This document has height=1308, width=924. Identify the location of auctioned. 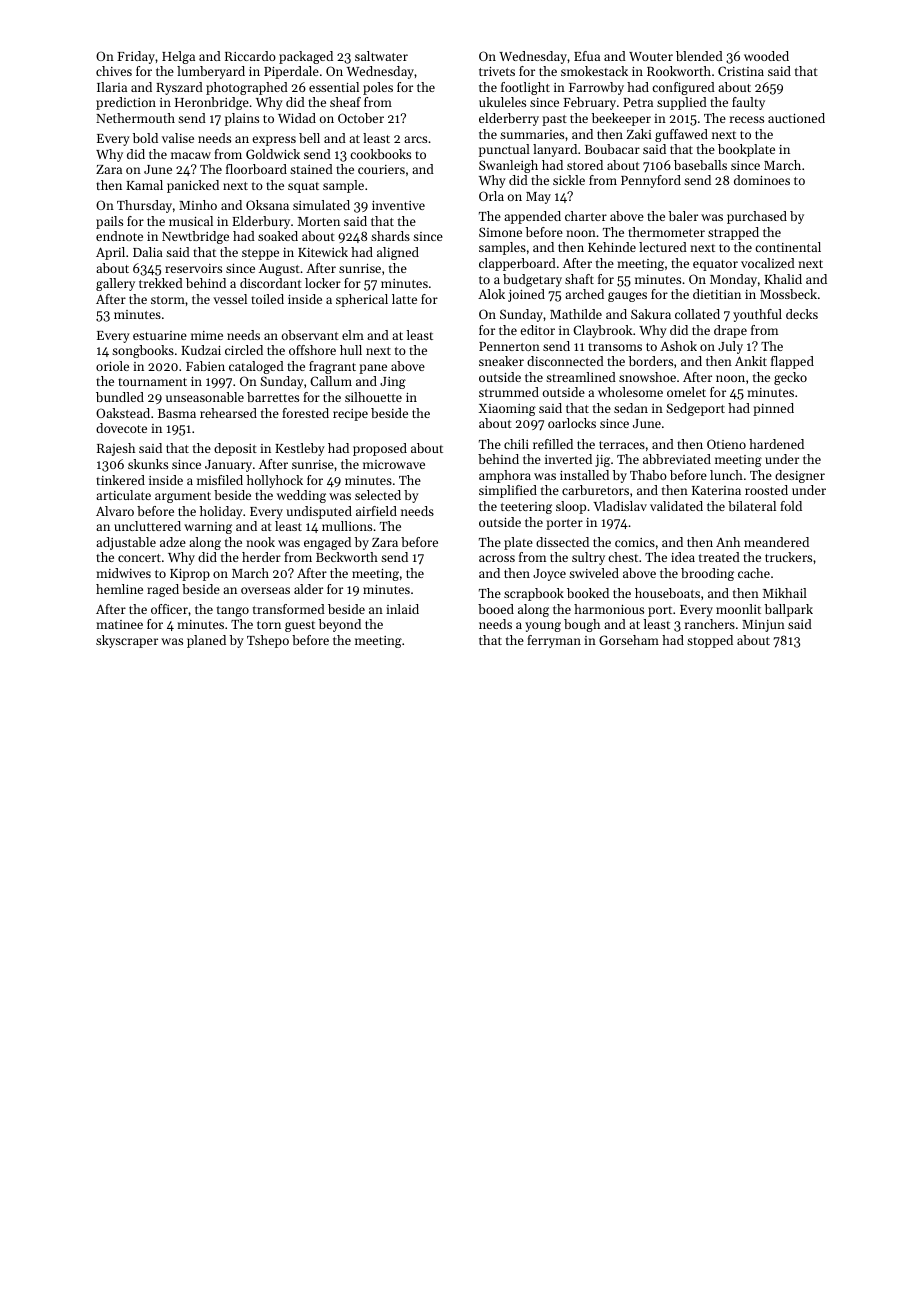
(796, 118).
